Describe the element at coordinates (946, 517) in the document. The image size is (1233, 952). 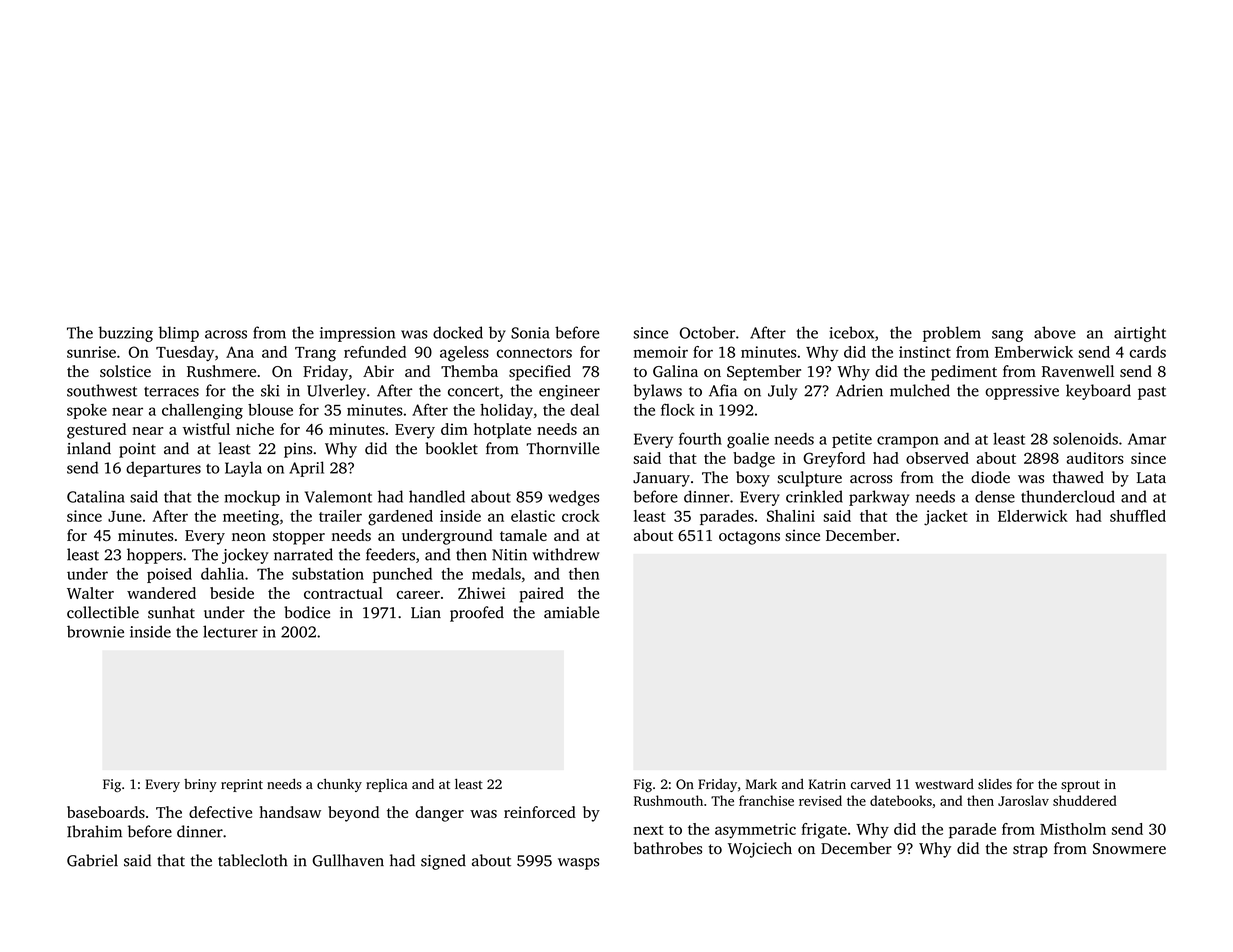
I see `jacket` at that location.
